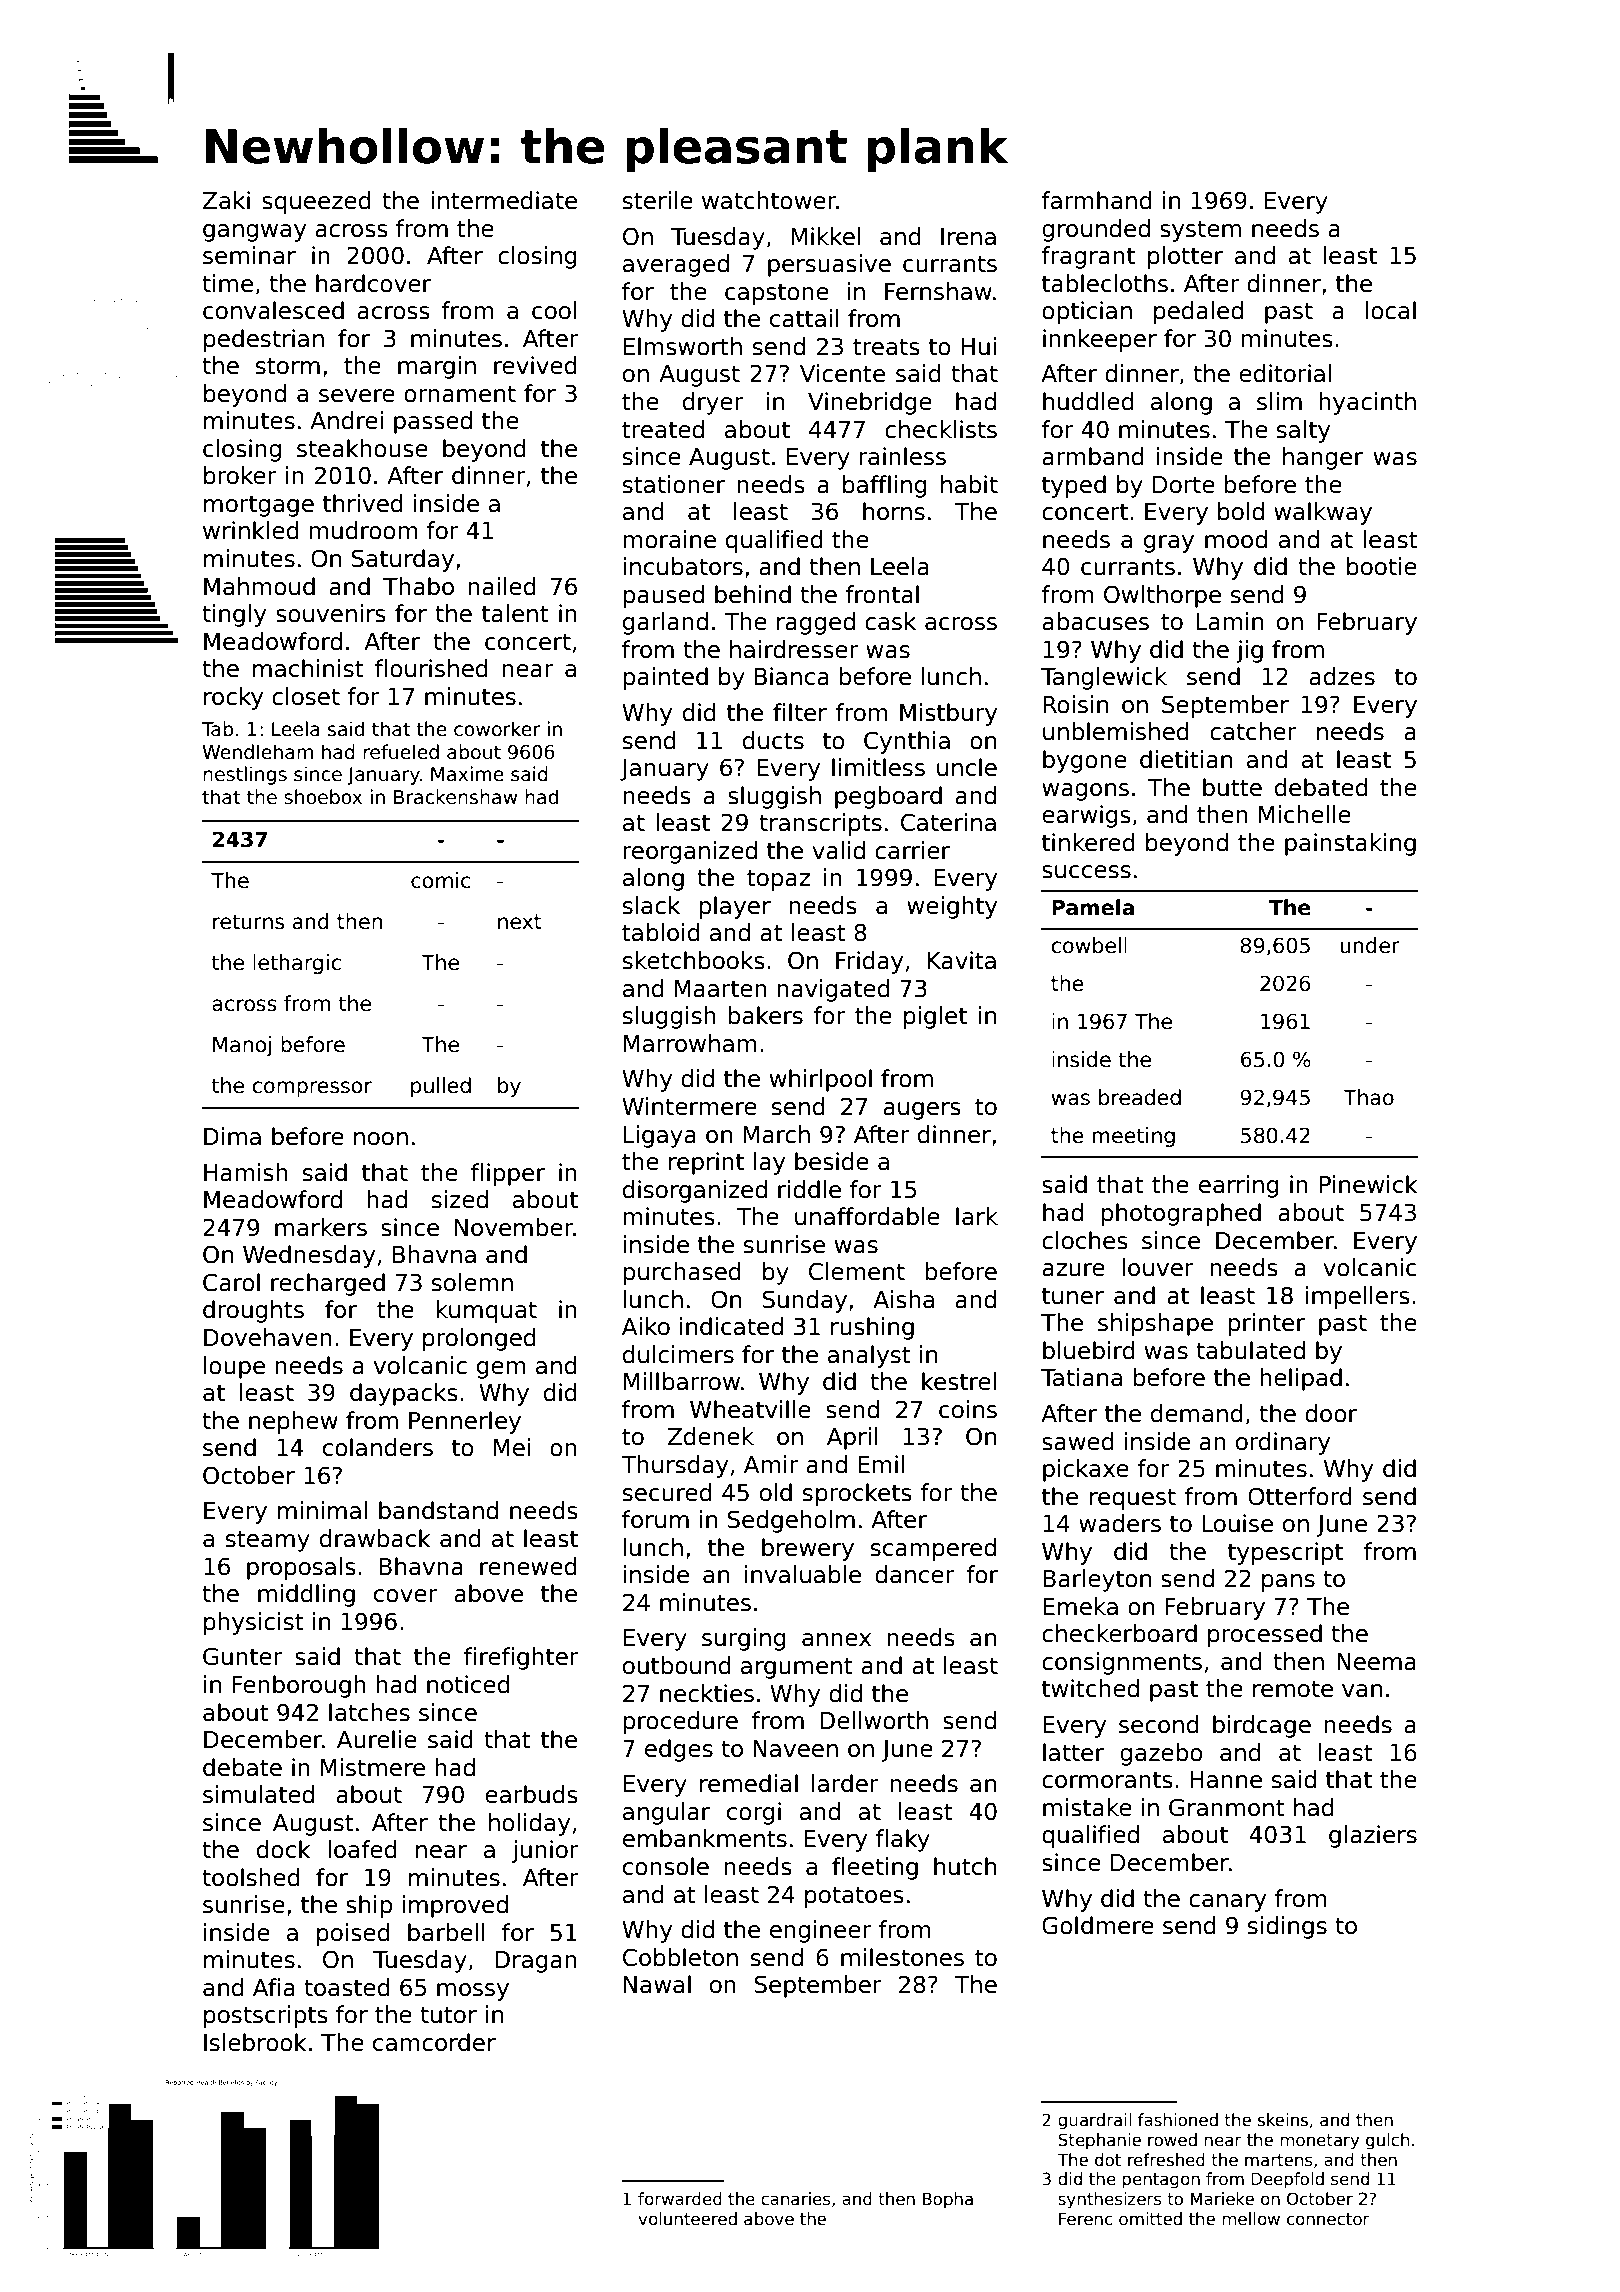  Describe the element at coordinates (657, 1984) in the page. I see `Nawal` at that location.
